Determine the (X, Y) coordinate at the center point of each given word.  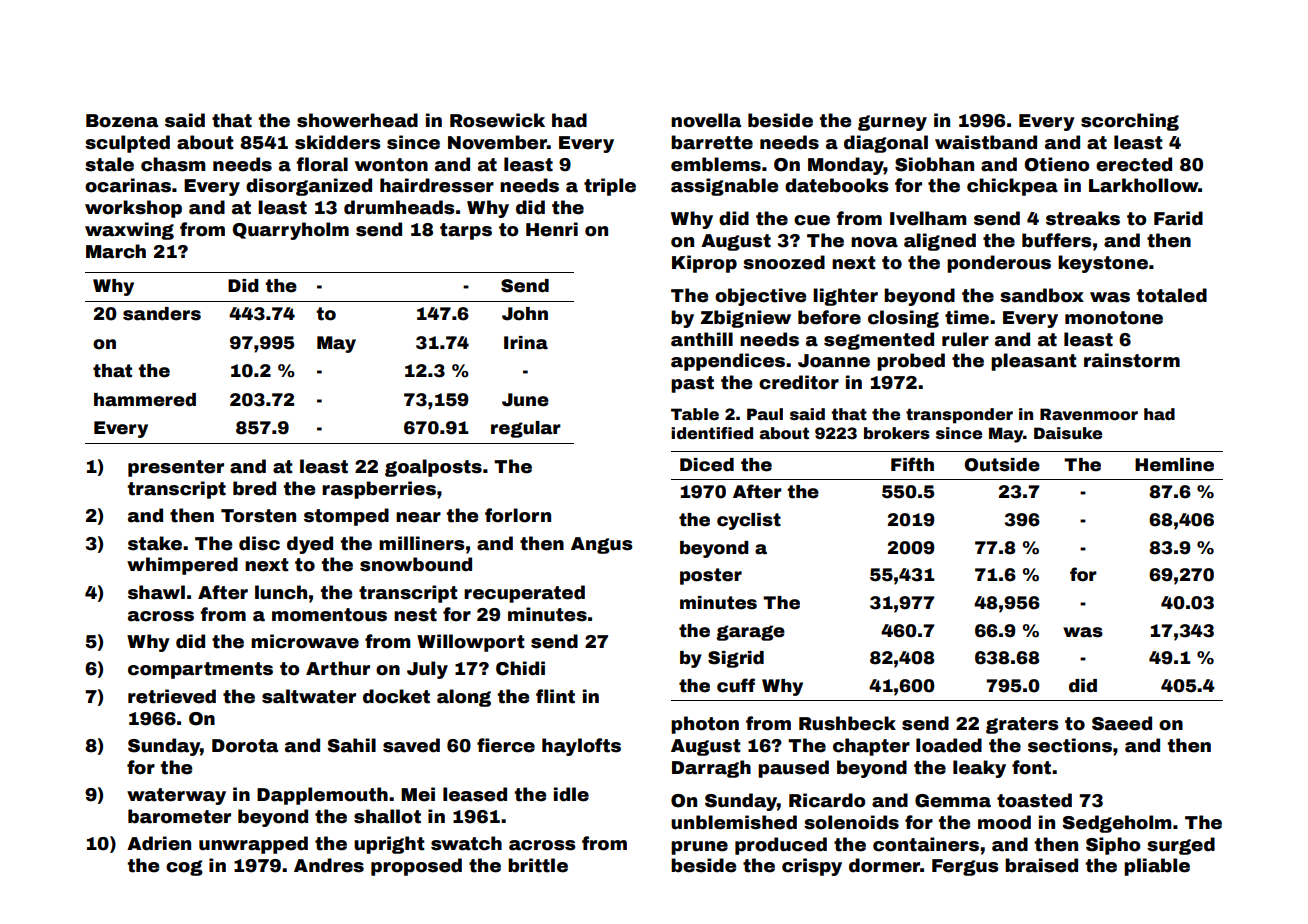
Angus (602, 545)
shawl (156, 592)
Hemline (1174, 465)
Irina (526, 343)
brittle (538, 865)
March (116, 251)
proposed (416, 867)
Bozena (122, 121)
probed (911, 362)
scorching (1130, 122)
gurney (892, 123)
